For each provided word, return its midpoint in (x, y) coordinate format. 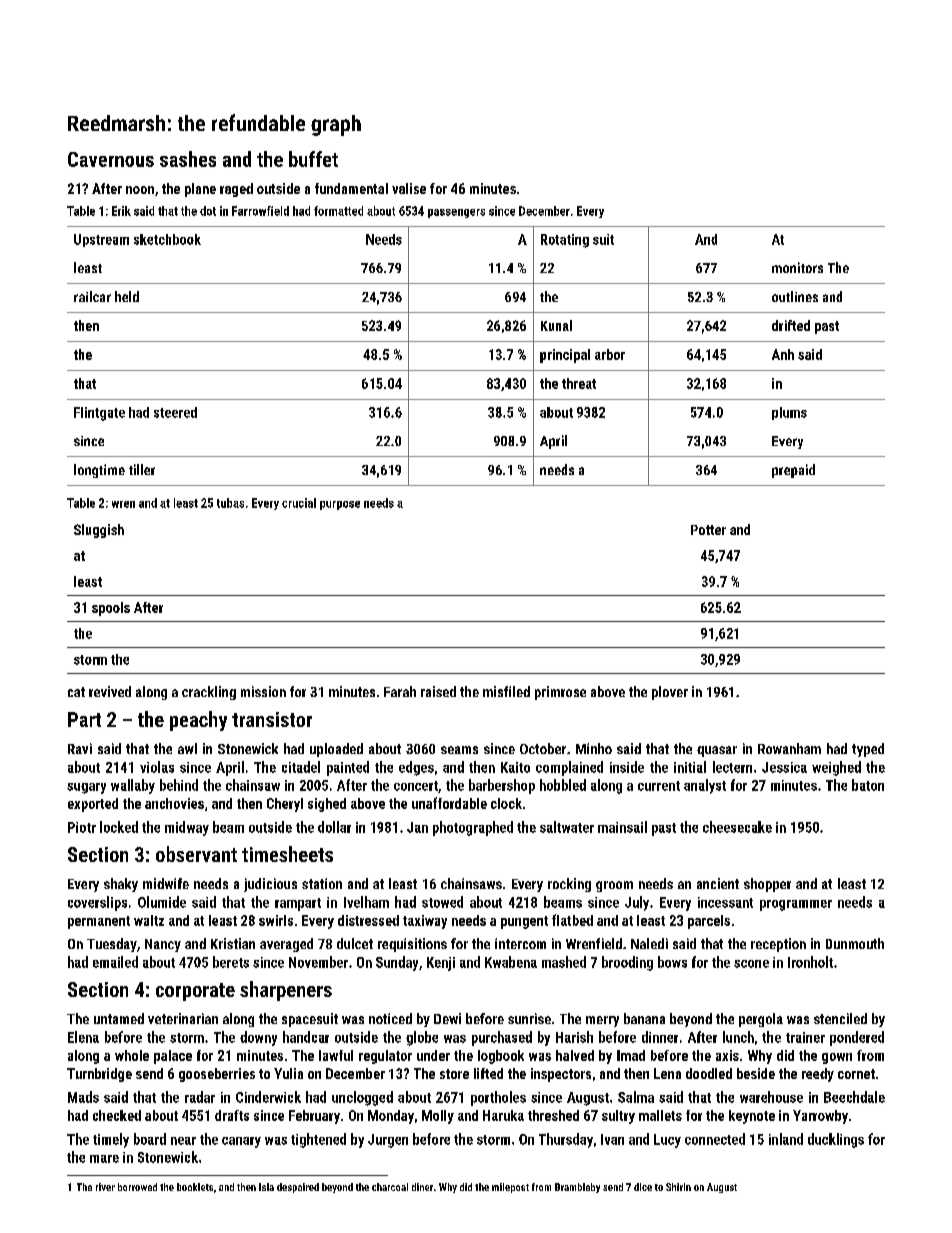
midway (187, 828)
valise (409, 188)
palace (173, 1057)
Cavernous (111, 159)
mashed (564, 962)
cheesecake (737, 827)
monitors (797, 267)
